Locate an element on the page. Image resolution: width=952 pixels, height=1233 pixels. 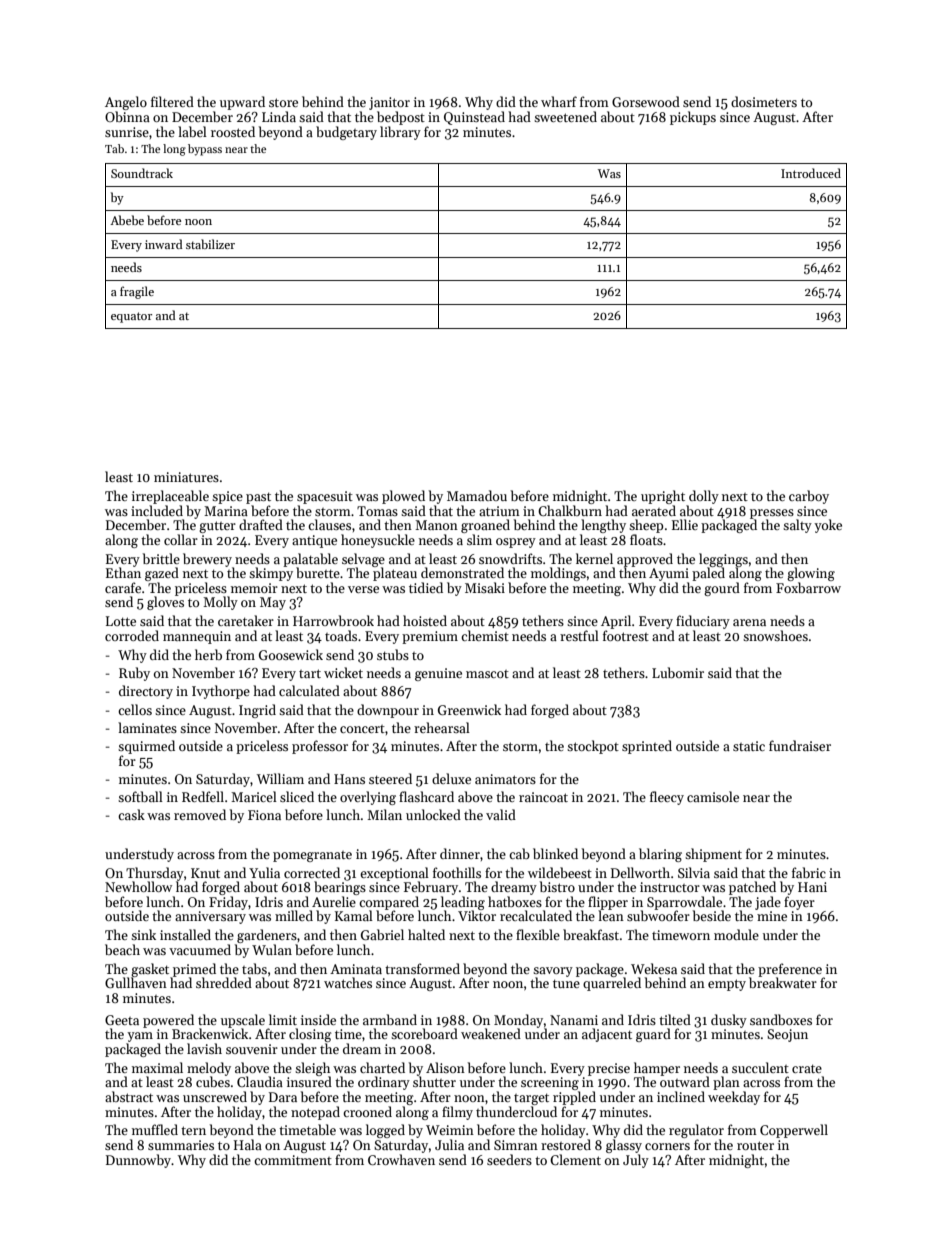
camisole is located at coordinates (713, 796).
